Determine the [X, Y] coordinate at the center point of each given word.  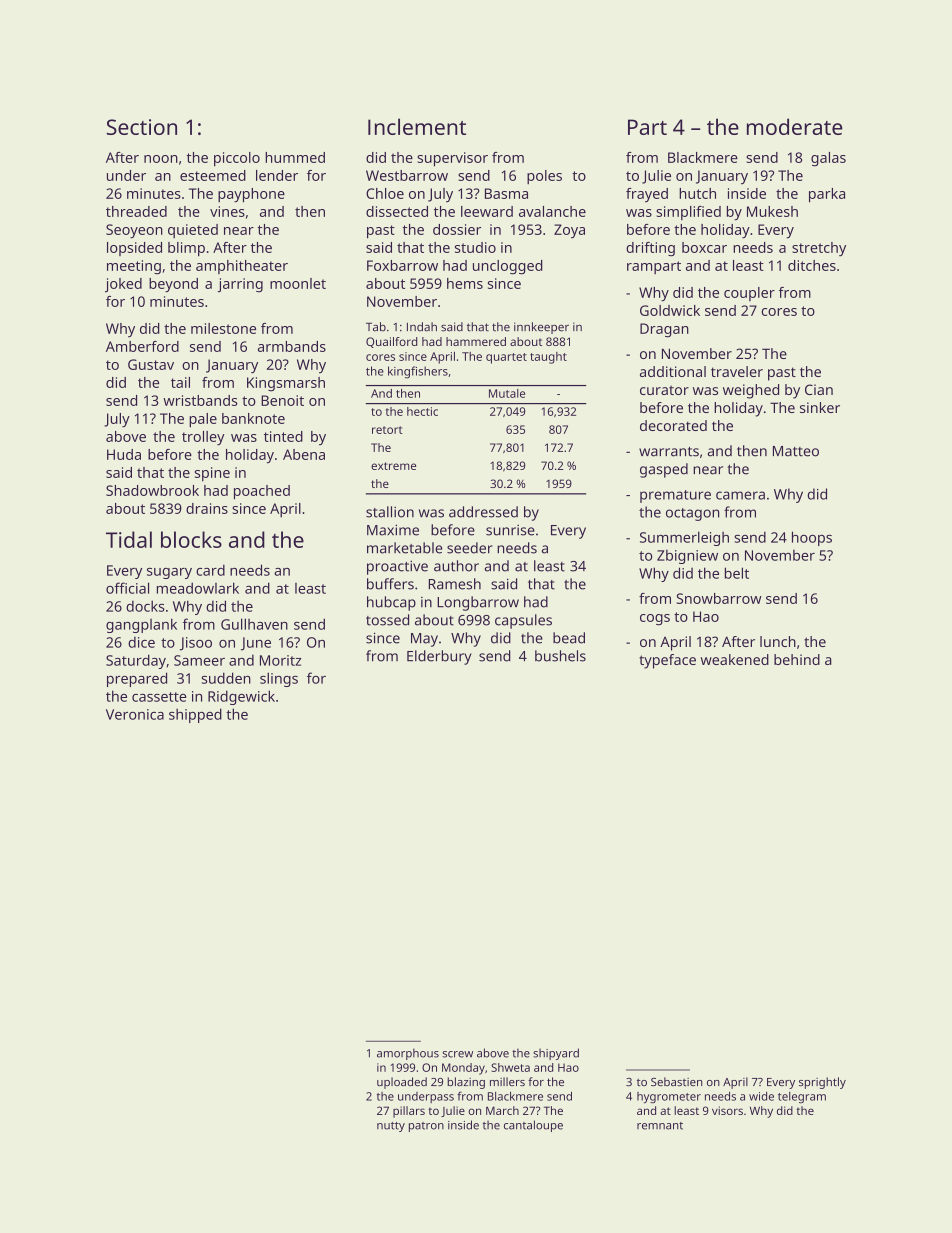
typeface [667, 661]
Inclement [417, 126]
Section [142, 127]
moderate [794, 126]
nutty [391, 1127]
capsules [523, 621]
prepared [137, 679]
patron [426, 1127]
